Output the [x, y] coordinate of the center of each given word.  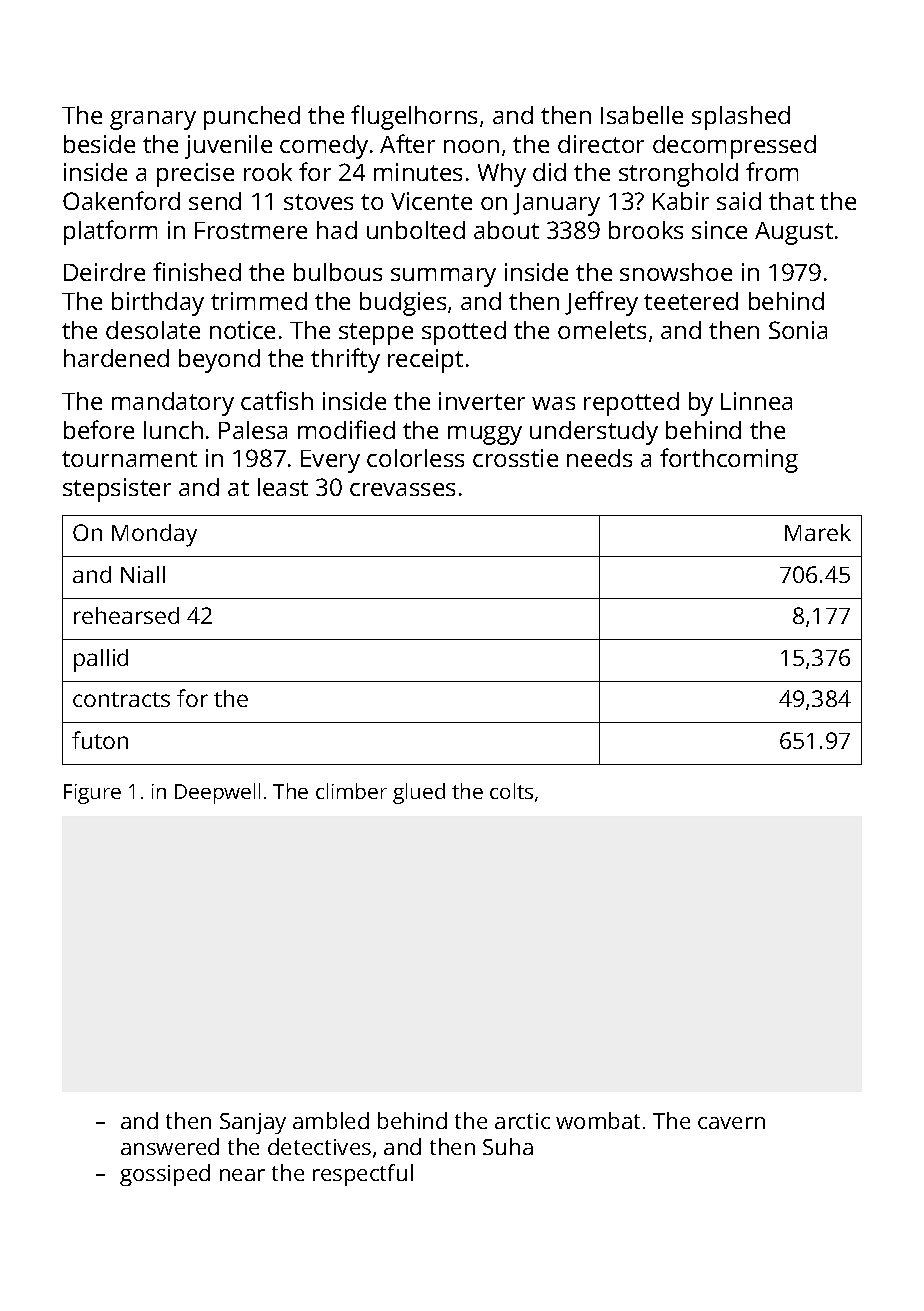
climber [351, 791]
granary [153, 120]
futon [100, 740]
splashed [741, 118]
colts [511, 791]
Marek [818, 532]
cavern [731, 1123]
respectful [363, 1175]
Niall [143, 574]
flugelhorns [414, 117]
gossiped [165, 1175]
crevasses [402, 489]
